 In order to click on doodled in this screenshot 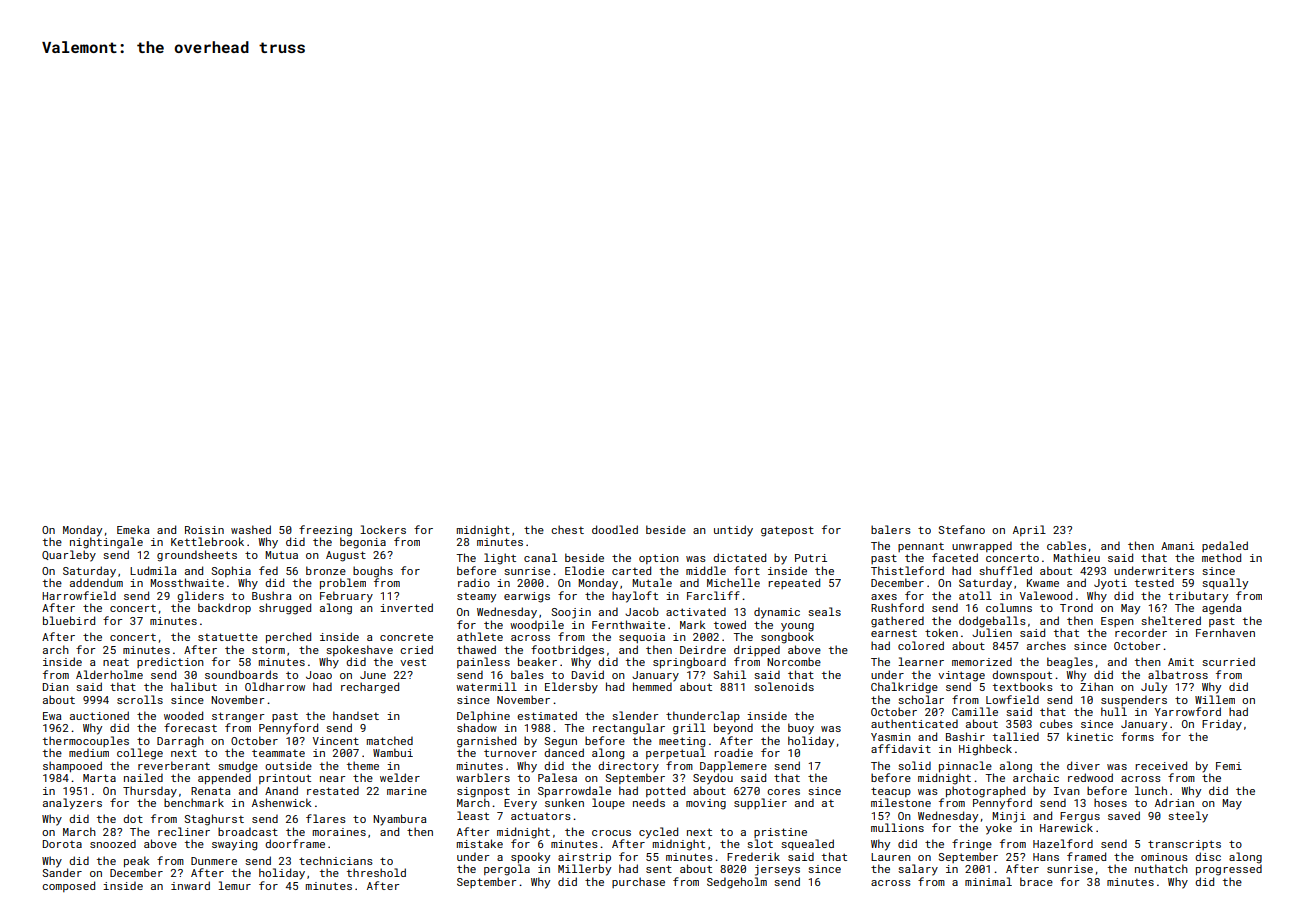, I will do `click(615, 529)`.
